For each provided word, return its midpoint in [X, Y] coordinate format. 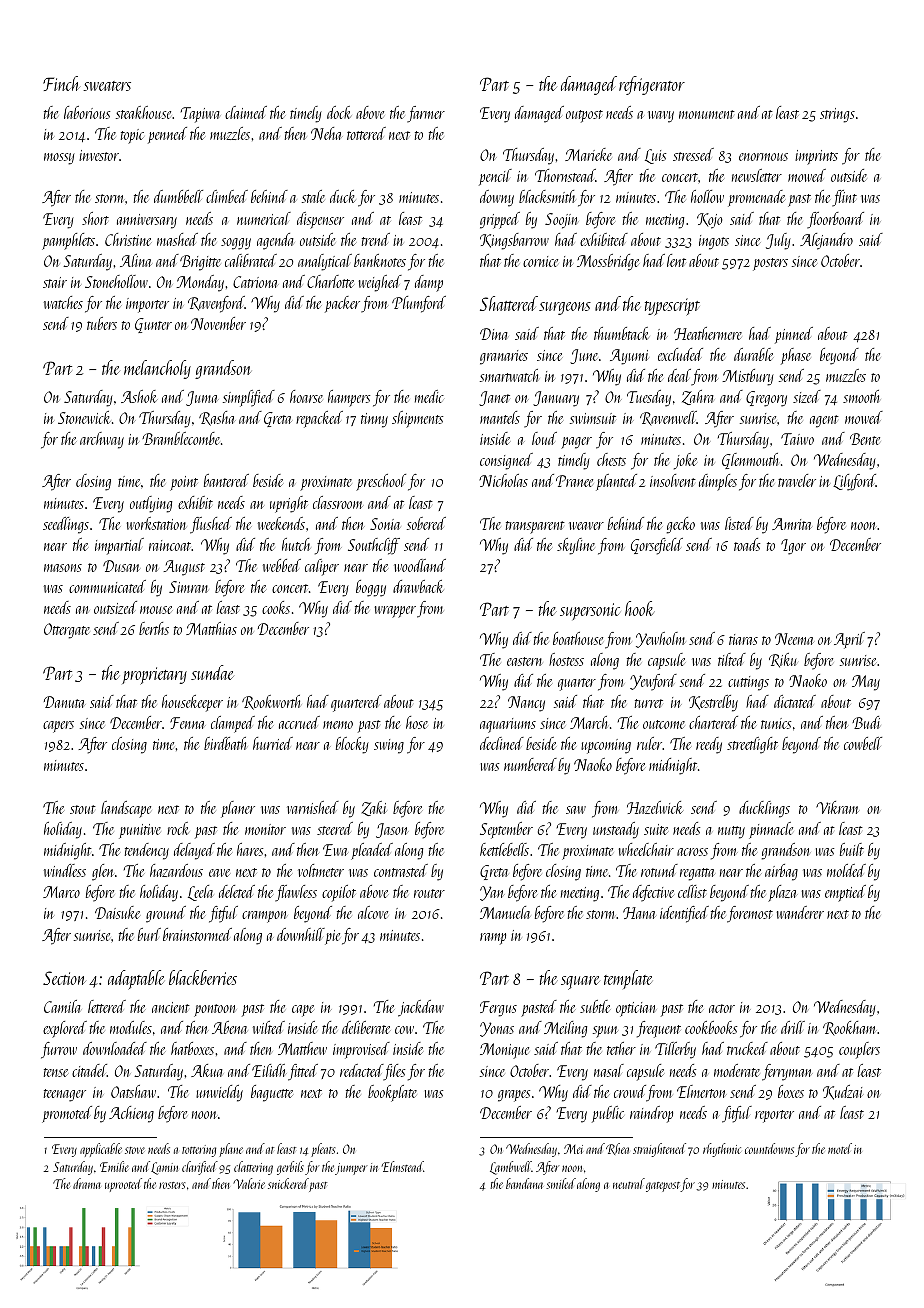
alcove [373, 912]
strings [837, 115]
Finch [61, 83]
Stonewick [84, 417]
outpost [584, 116]
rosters [172, 1185]
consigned [506, 461]
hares [250, 849]
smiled [561, 1183]
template [628, 979]
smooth [861, 396]
